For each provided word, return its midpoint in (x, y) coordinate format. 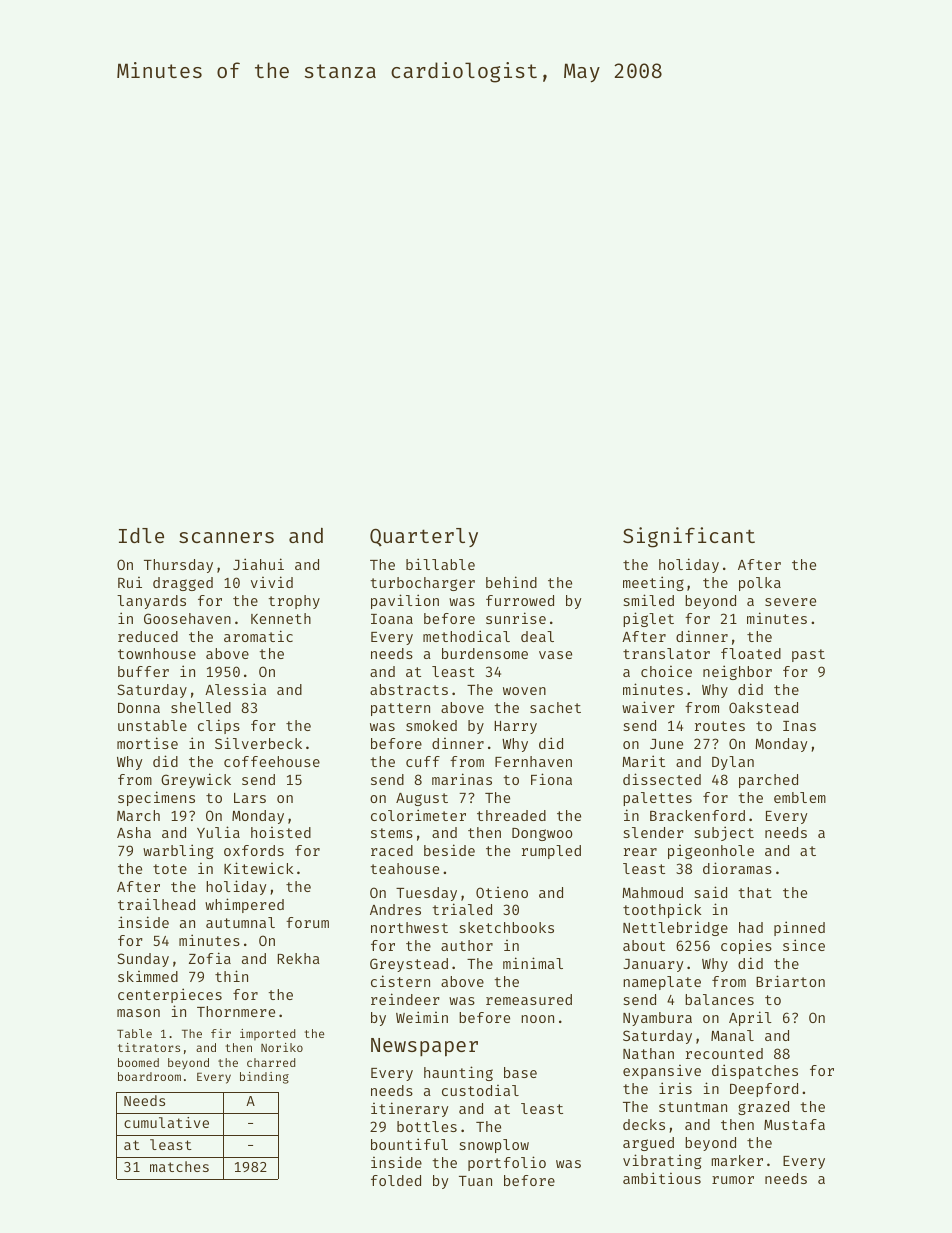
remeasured (529, 999)
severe (790, 602)
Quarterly (424, 537)
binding (264, 1078)
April (750, 1018)
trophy (294, 602)
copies (746, 946)
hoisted (281, 832)
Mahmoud (652, 892)
